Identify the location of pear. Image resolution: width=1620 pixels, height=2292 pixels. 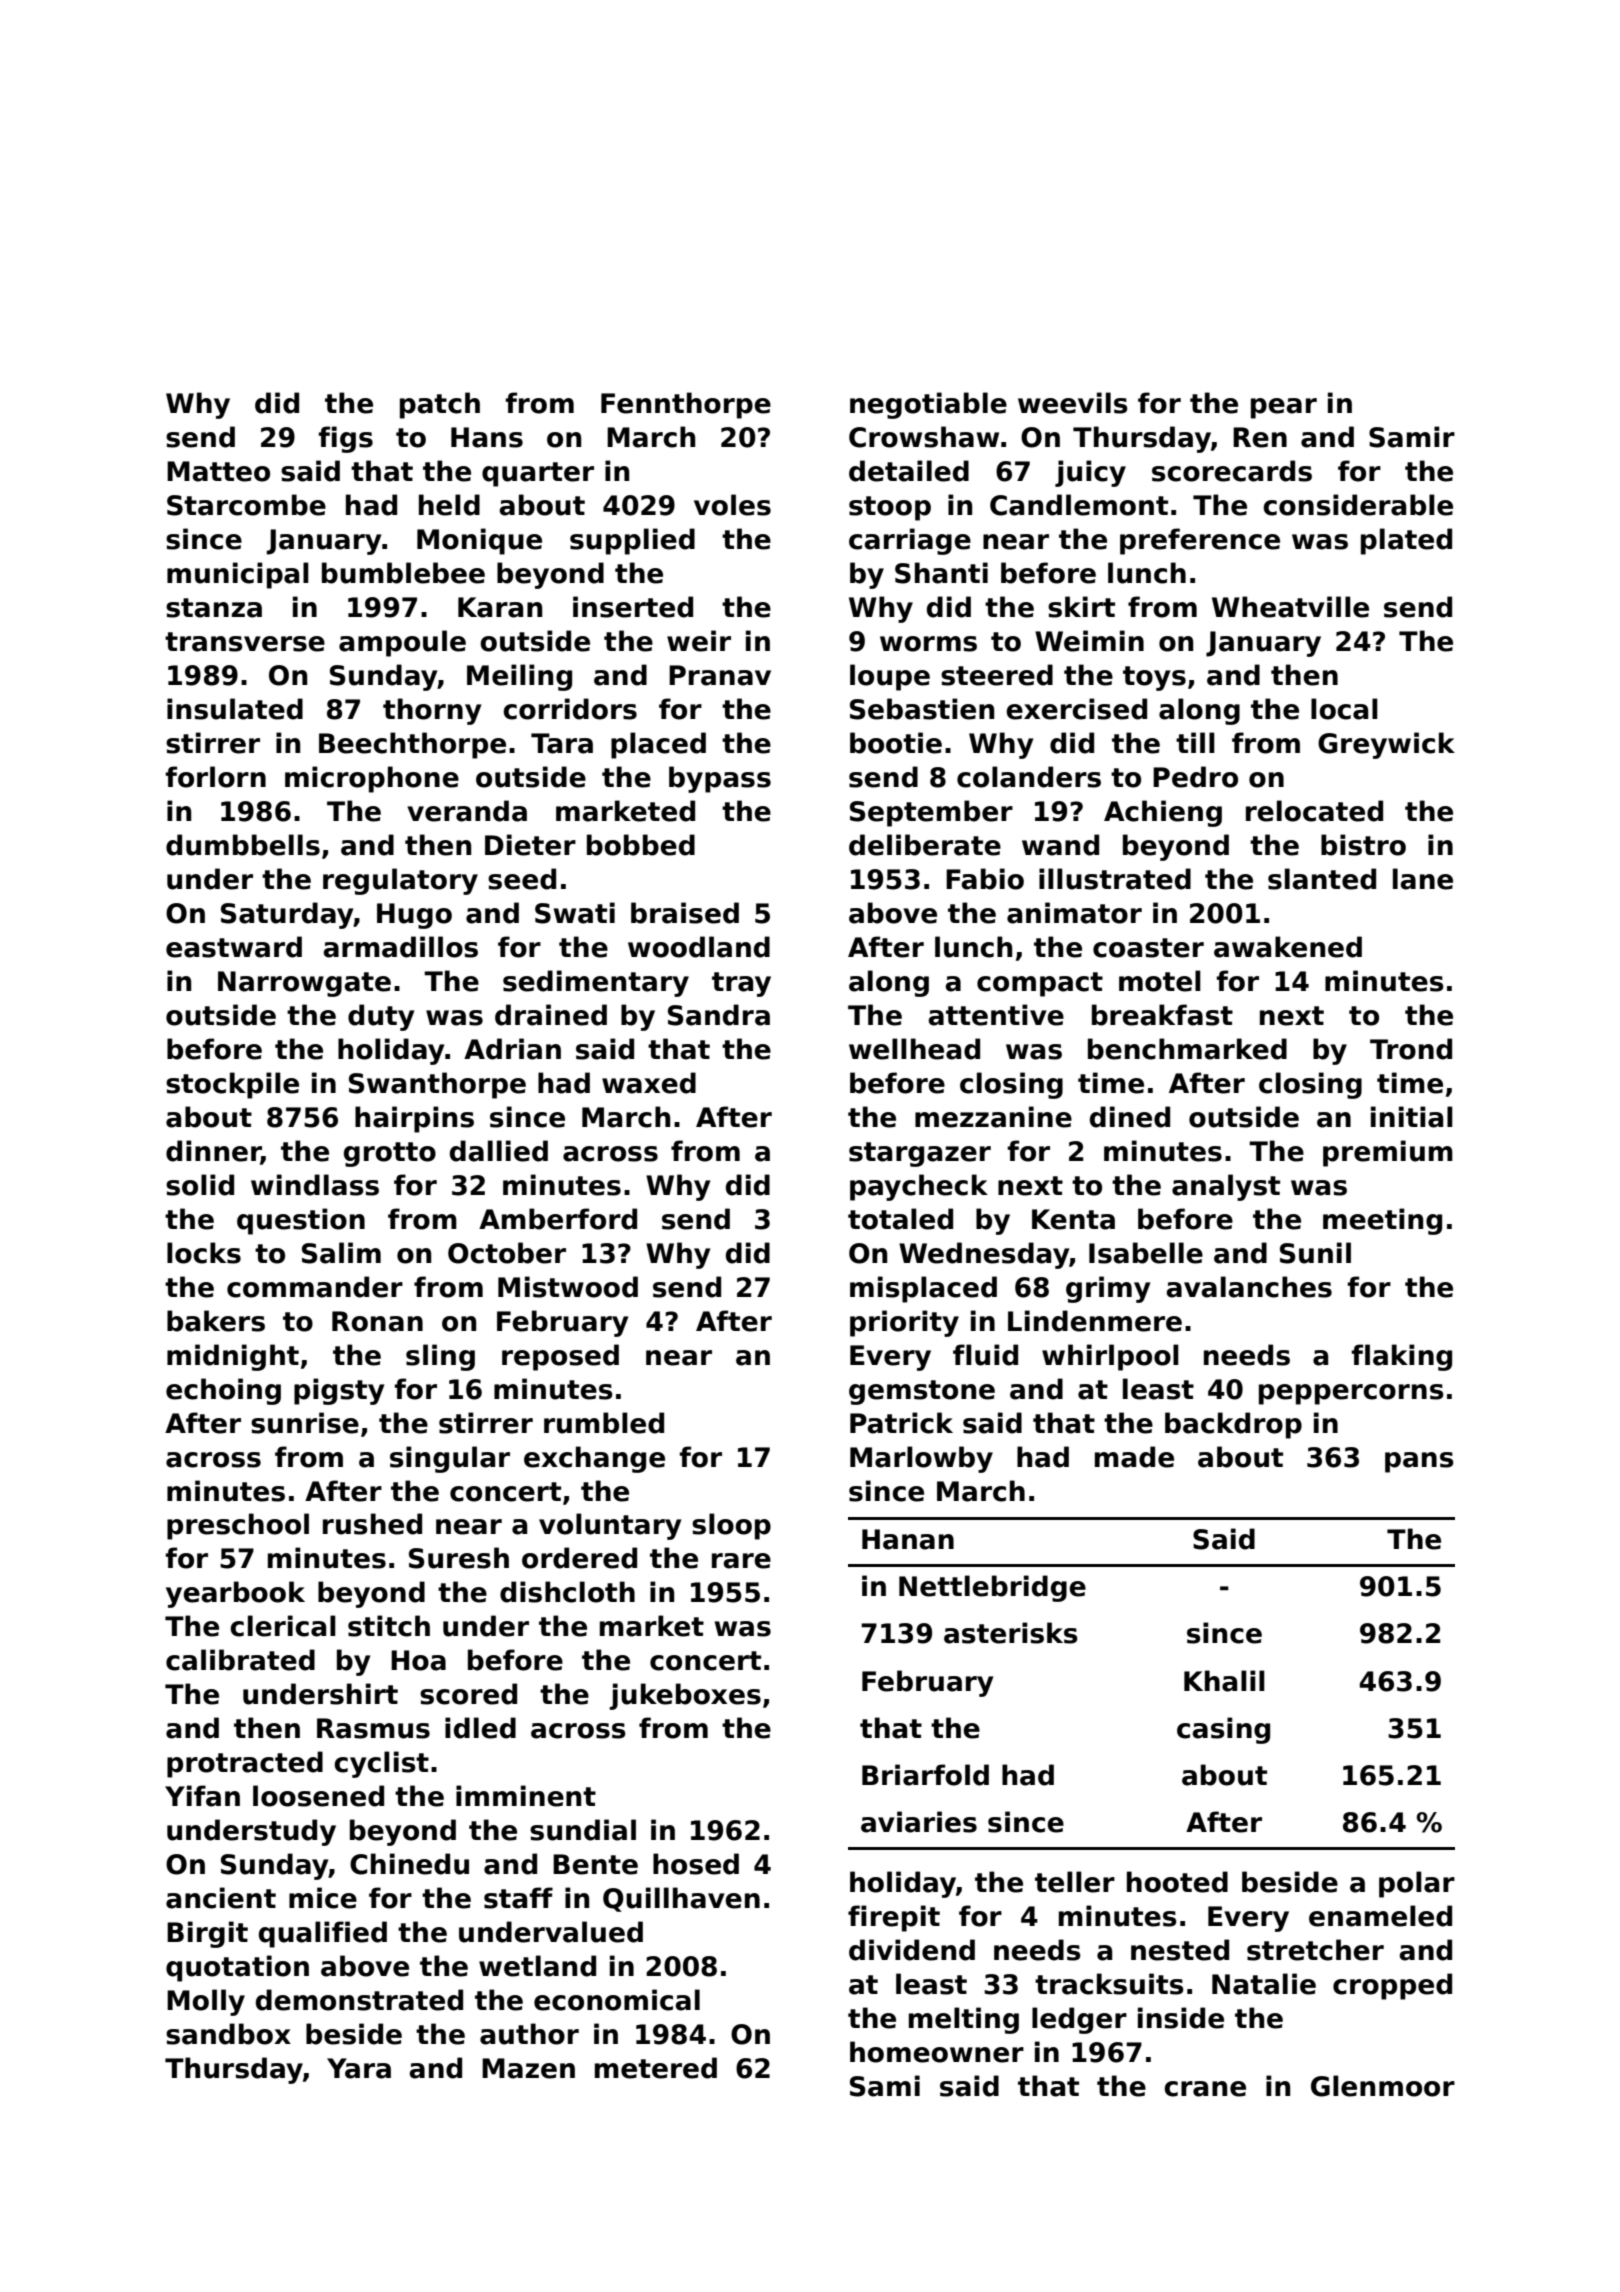
(1284, 408).
